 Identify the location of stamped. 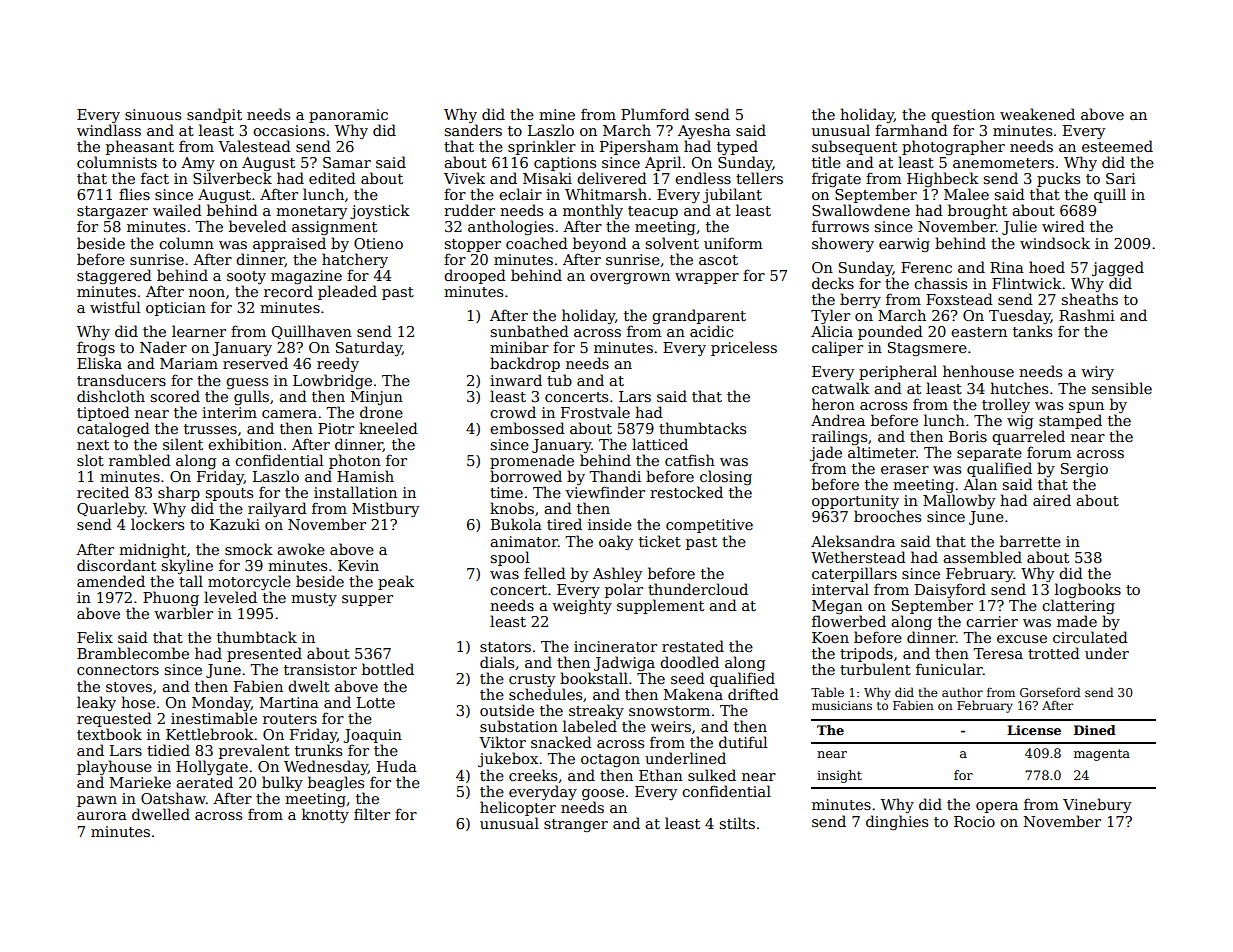
(1070, 421).
